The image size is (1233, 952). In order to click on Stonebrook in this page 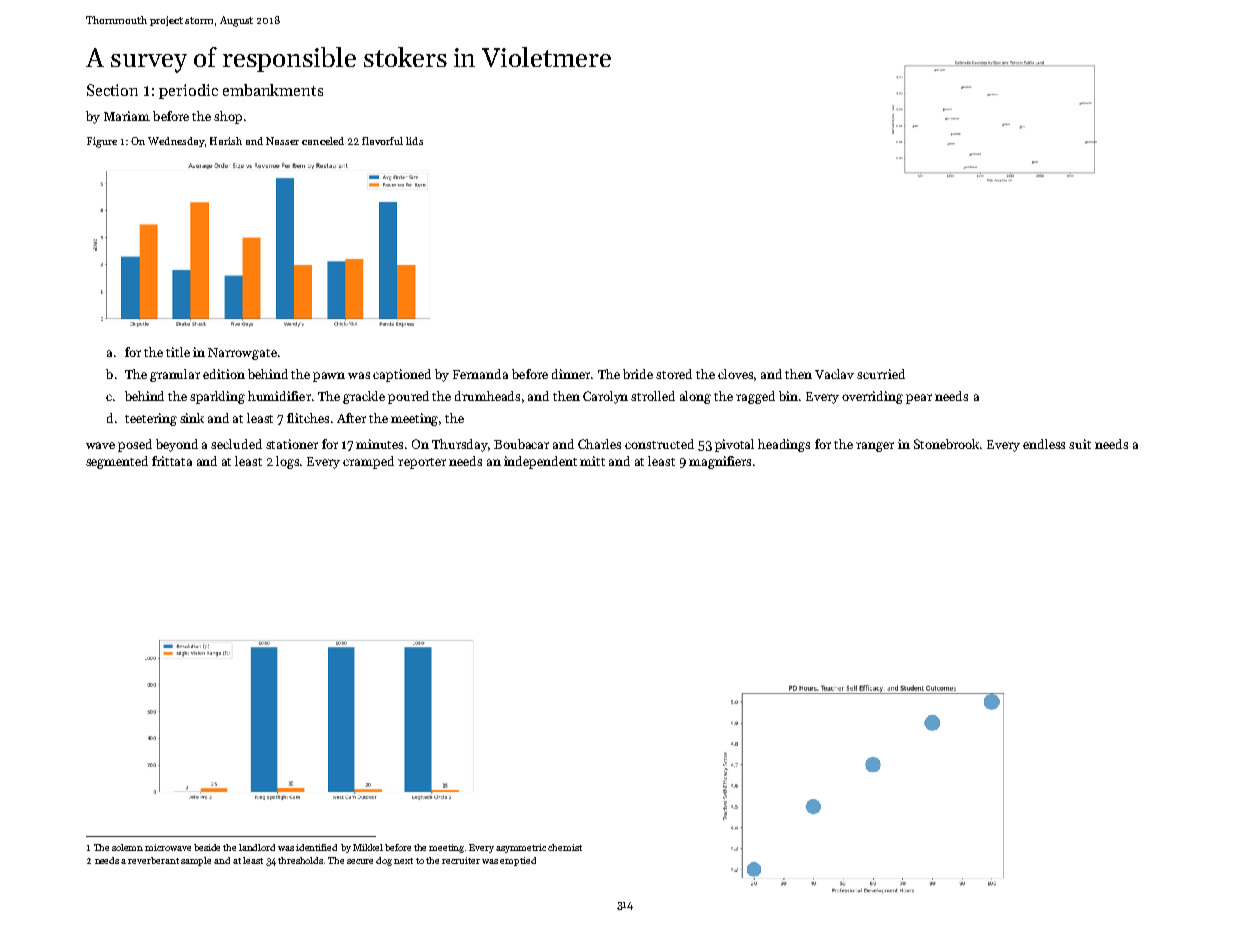, I will do `click(947, 444)`.
